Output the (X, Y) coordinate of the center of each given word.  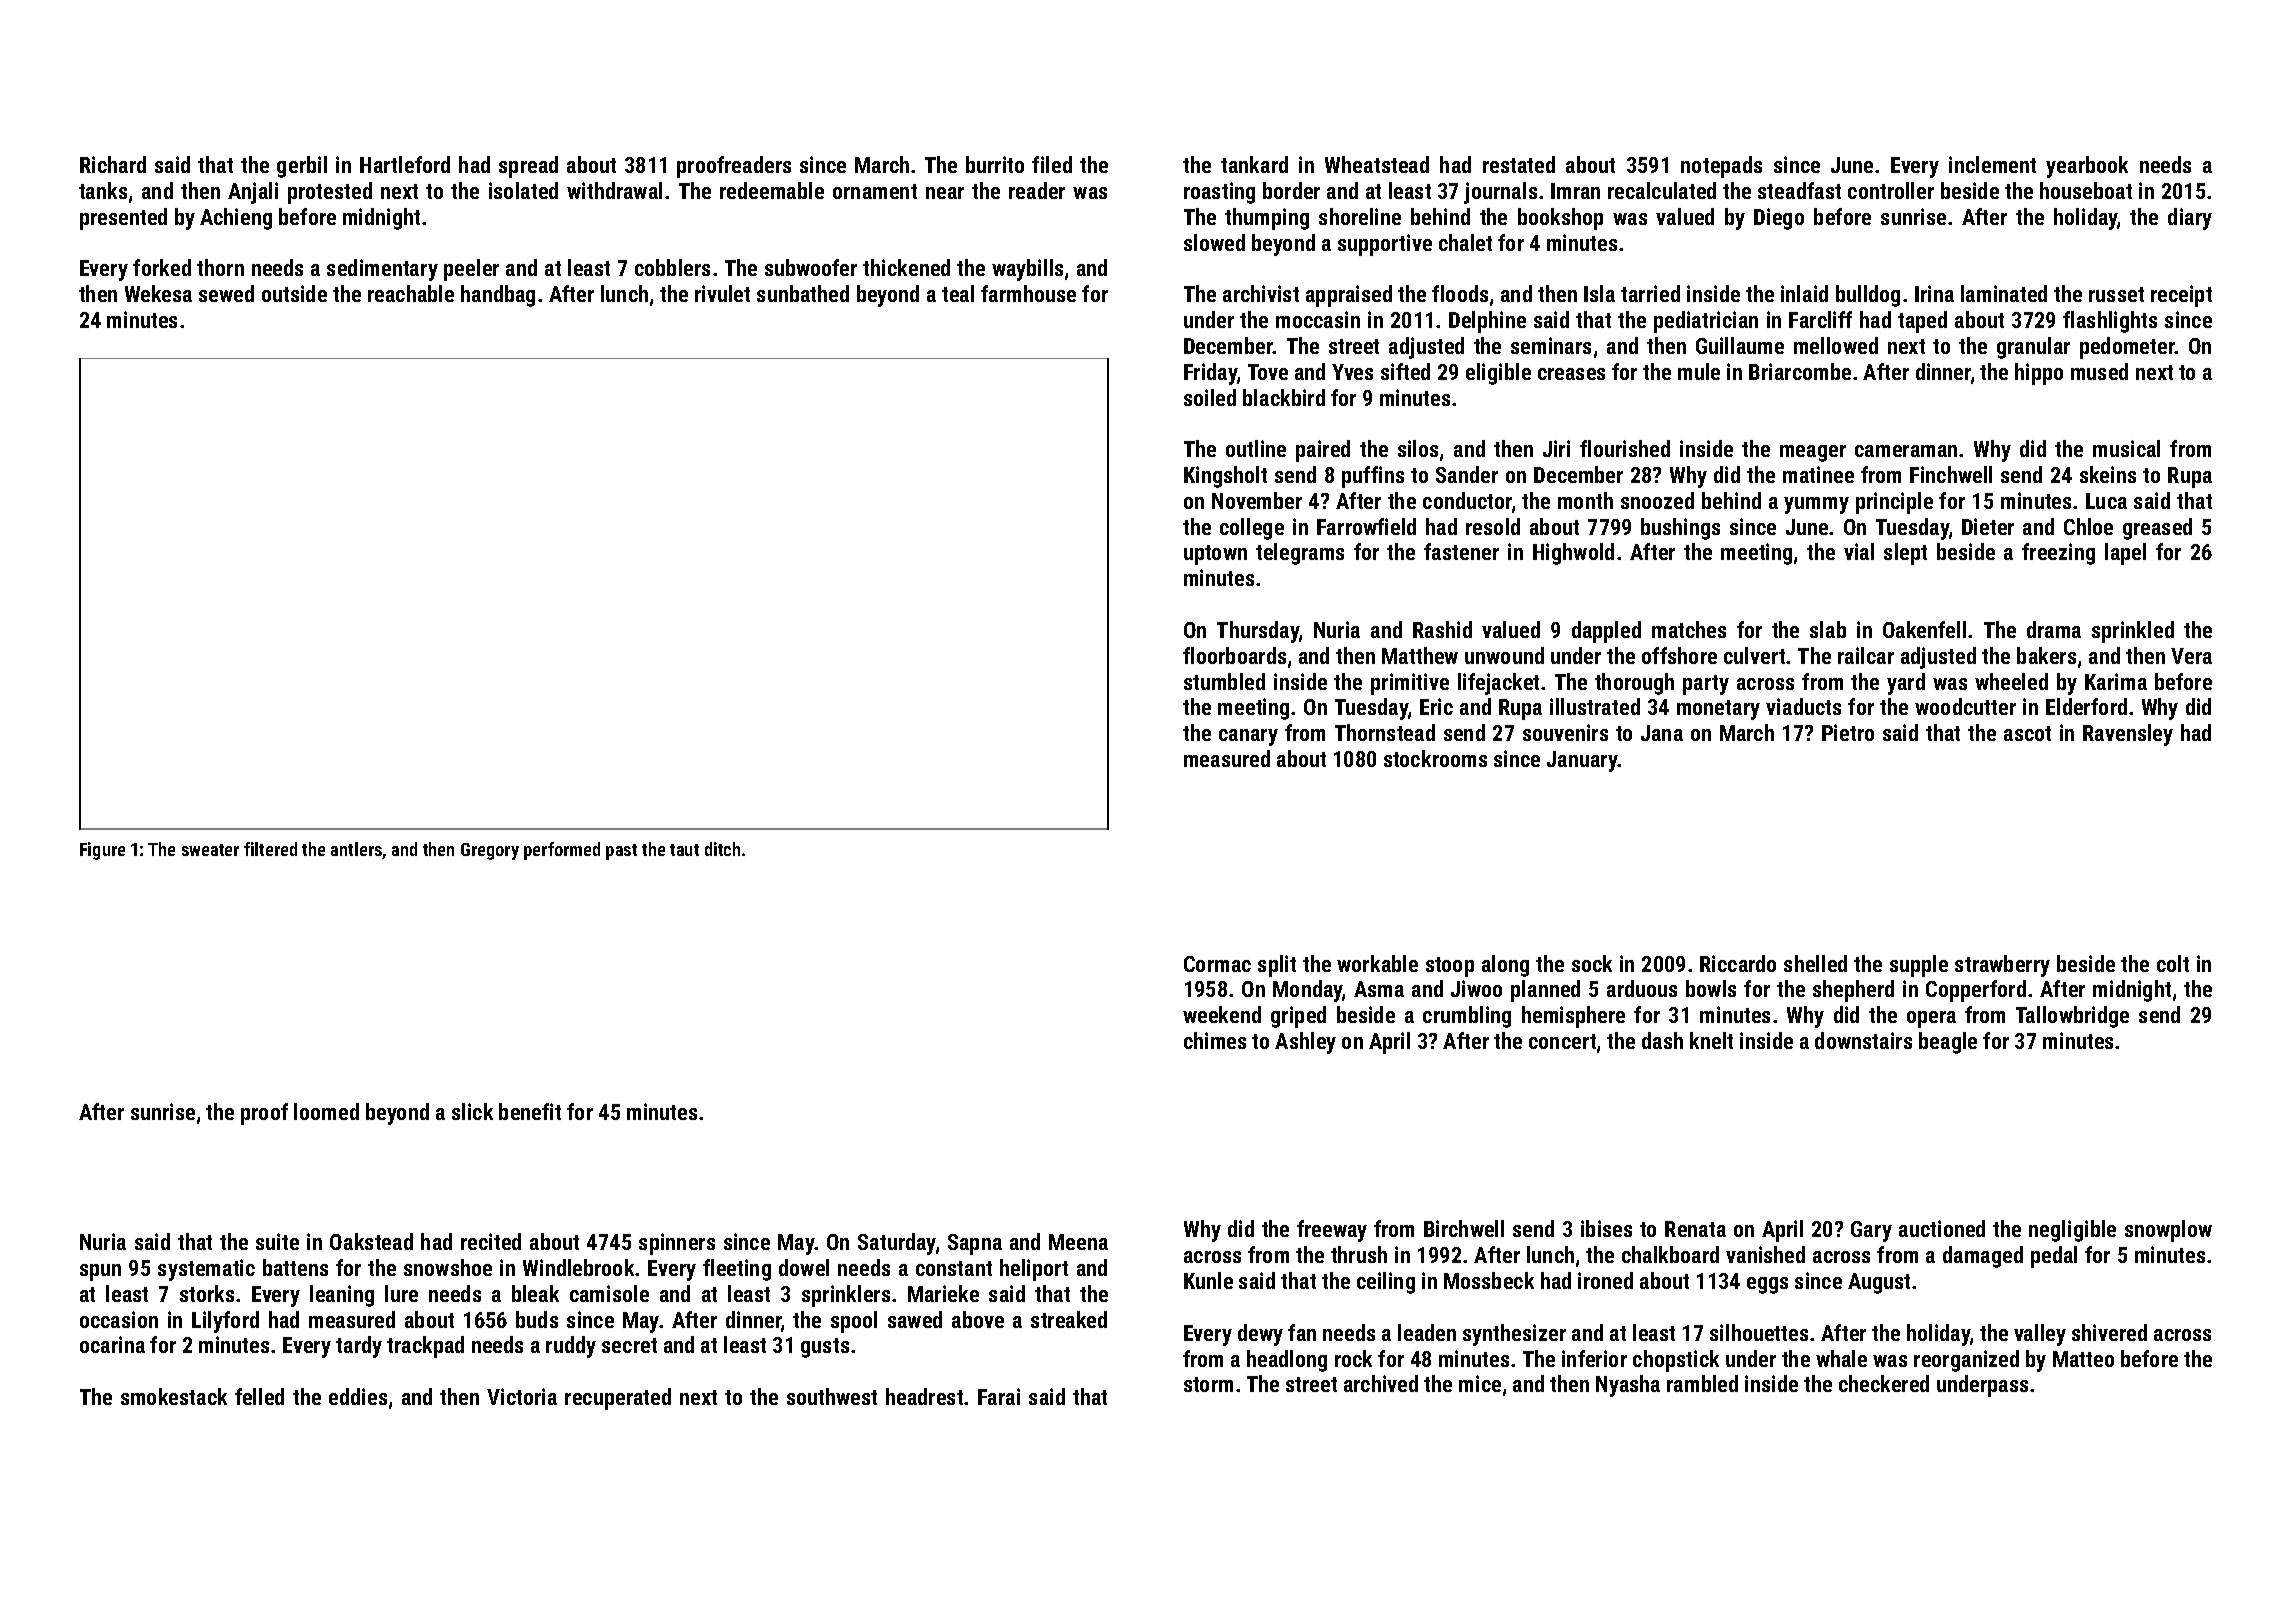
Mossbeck (1489, 1280)
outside (294, 293)
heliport (1034, 1270)
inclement (1992, 164)
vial (1859, 551)
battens (295, 1267)
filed (1052, 164)
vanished (1765, 1254)
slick (472, 1111)
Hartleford (405, 164)
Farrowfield (1366, 526)
